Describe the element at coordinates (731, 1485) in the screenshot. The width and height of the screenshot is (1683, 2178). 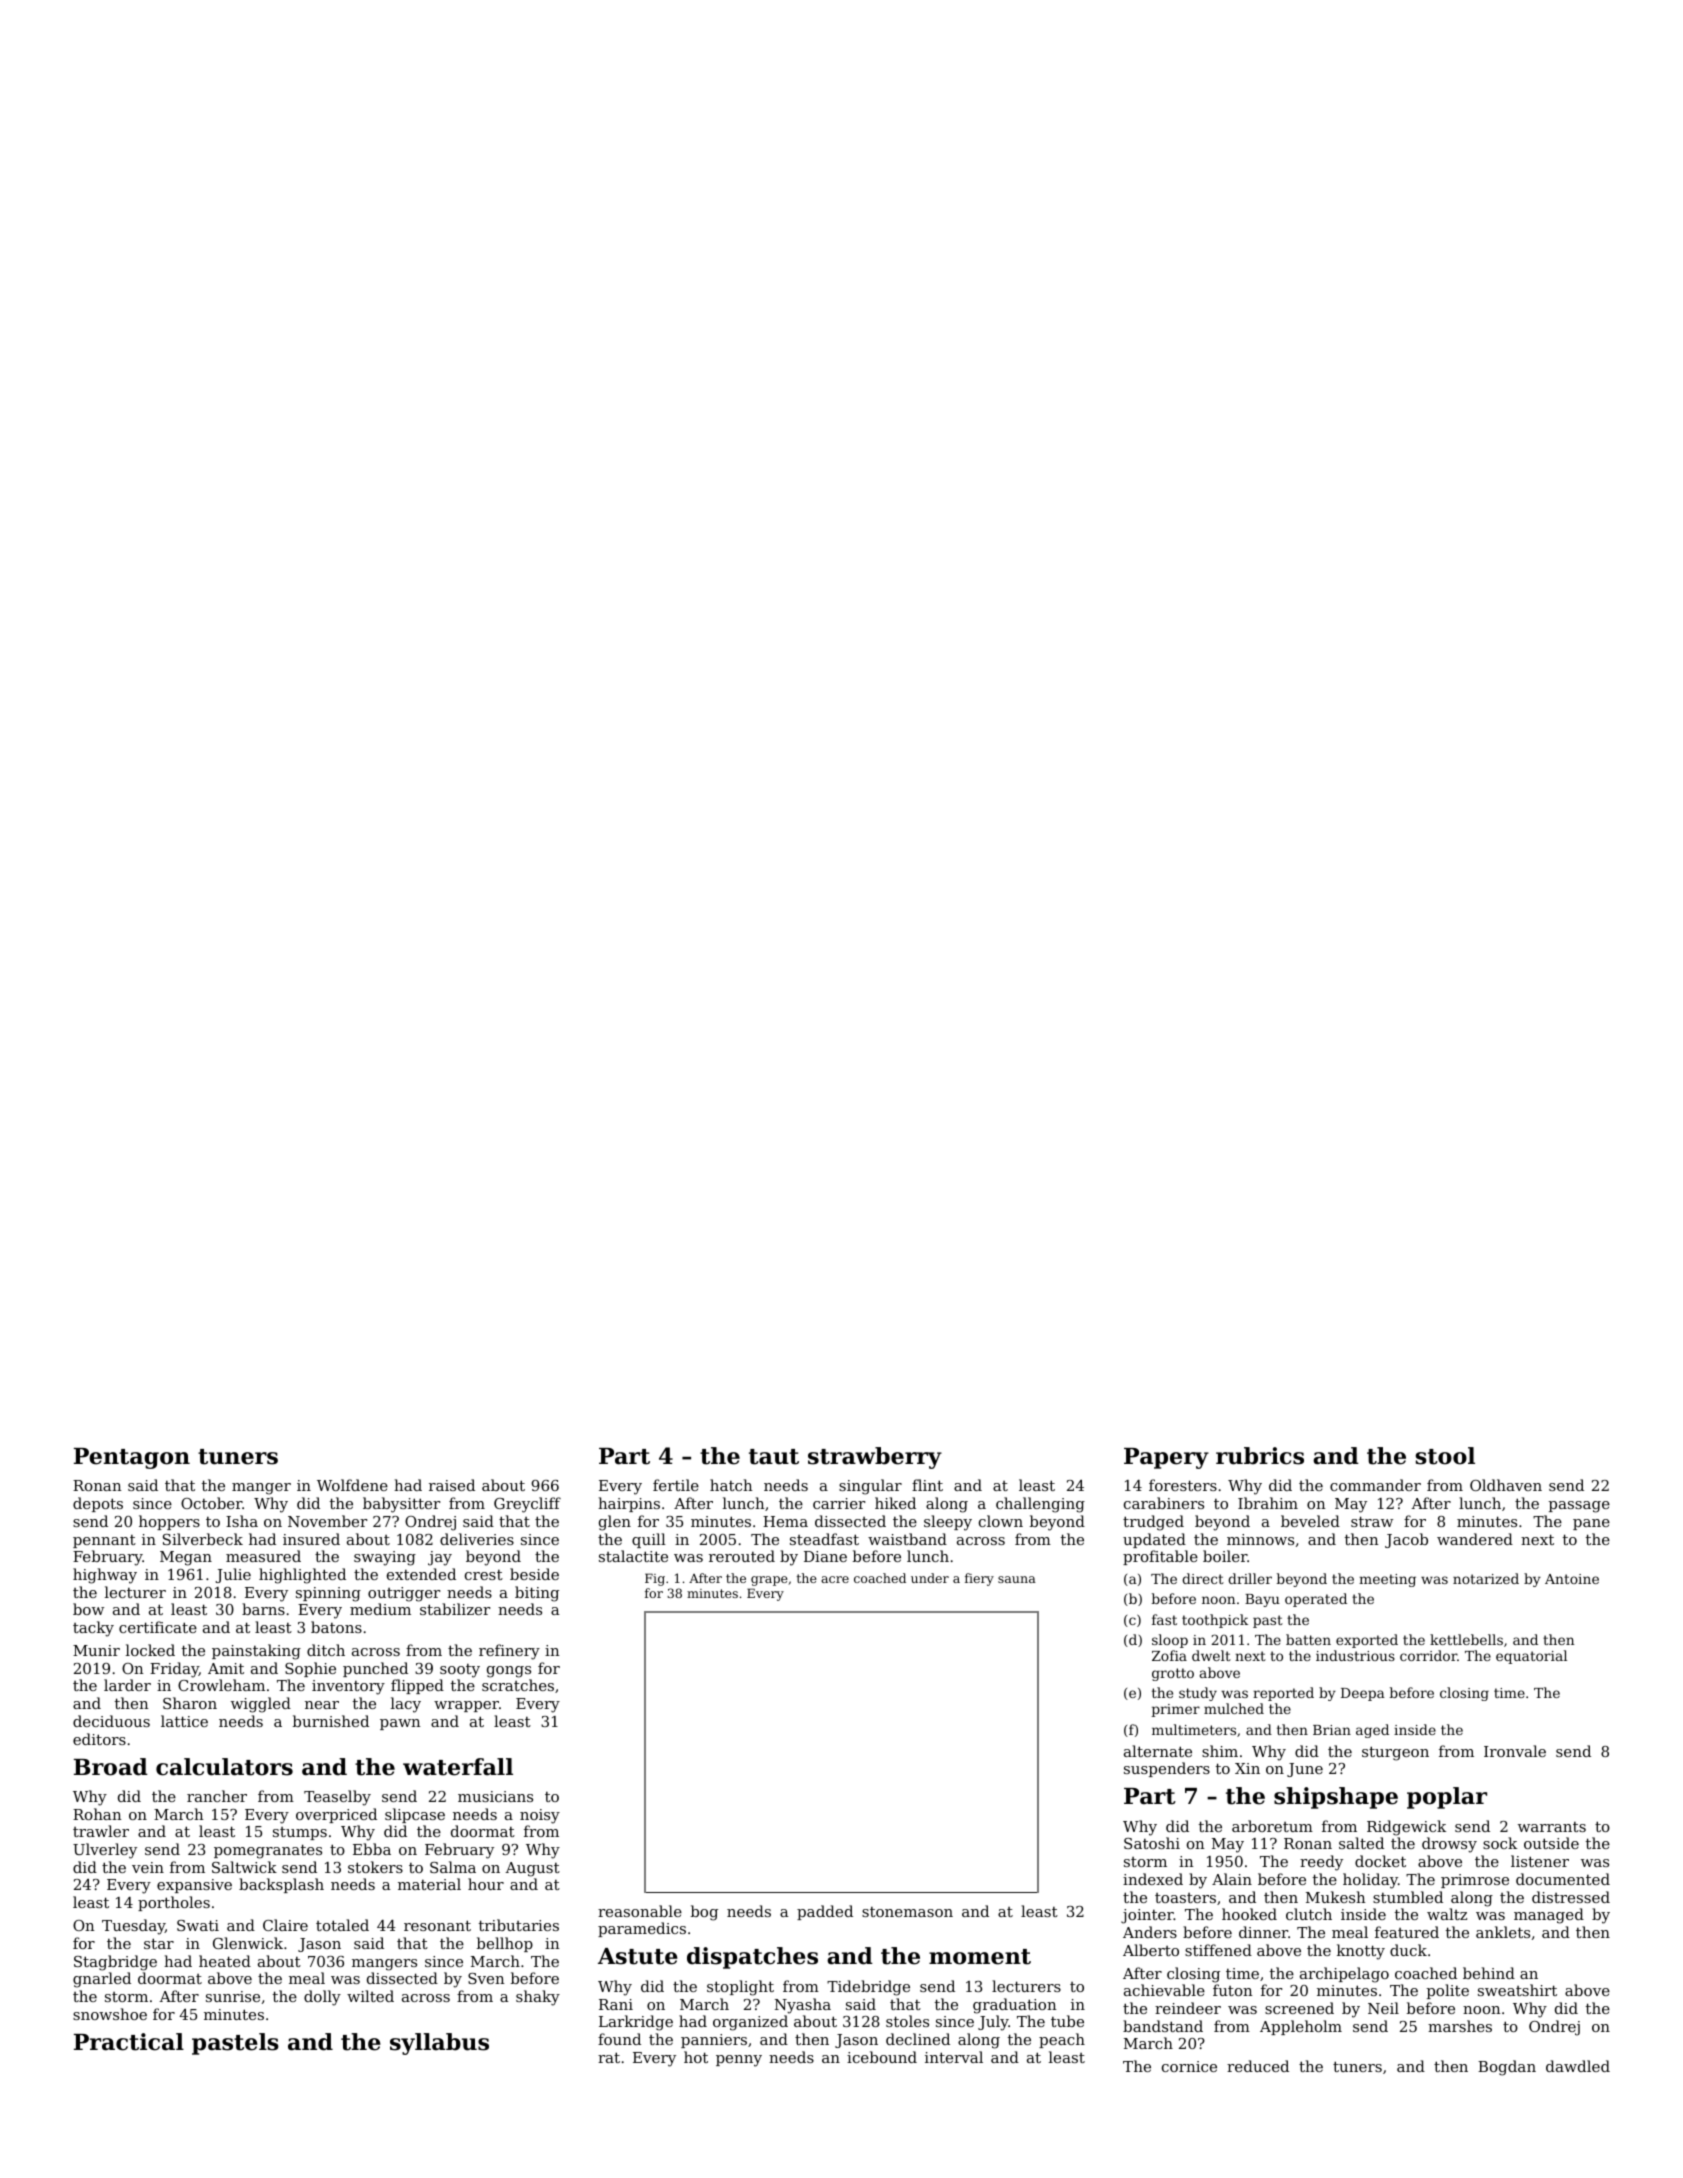
I see `hatch` at that location.
